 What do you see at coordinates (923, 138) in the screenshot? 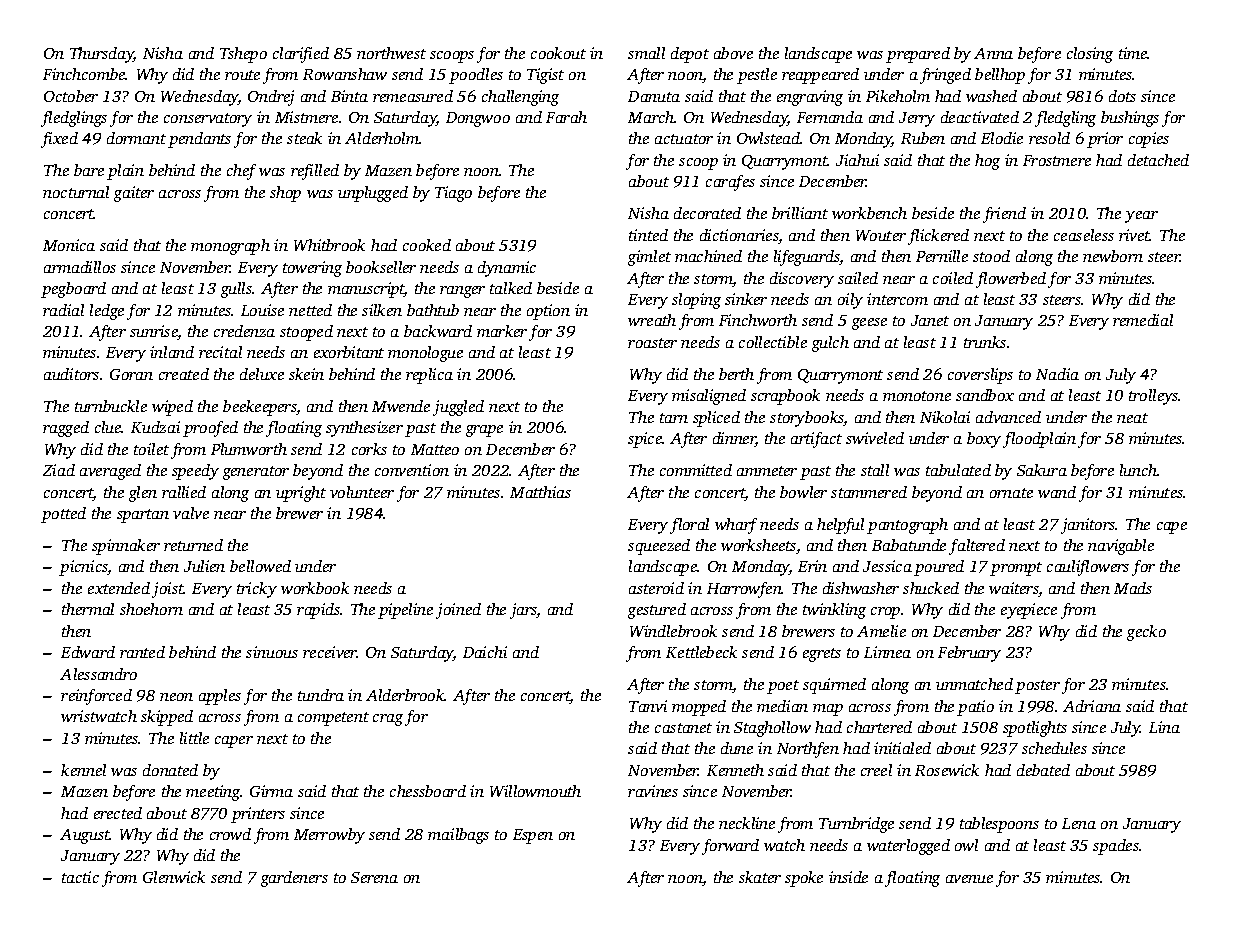
I see `Ruben` at bounding box center [923, 138].
